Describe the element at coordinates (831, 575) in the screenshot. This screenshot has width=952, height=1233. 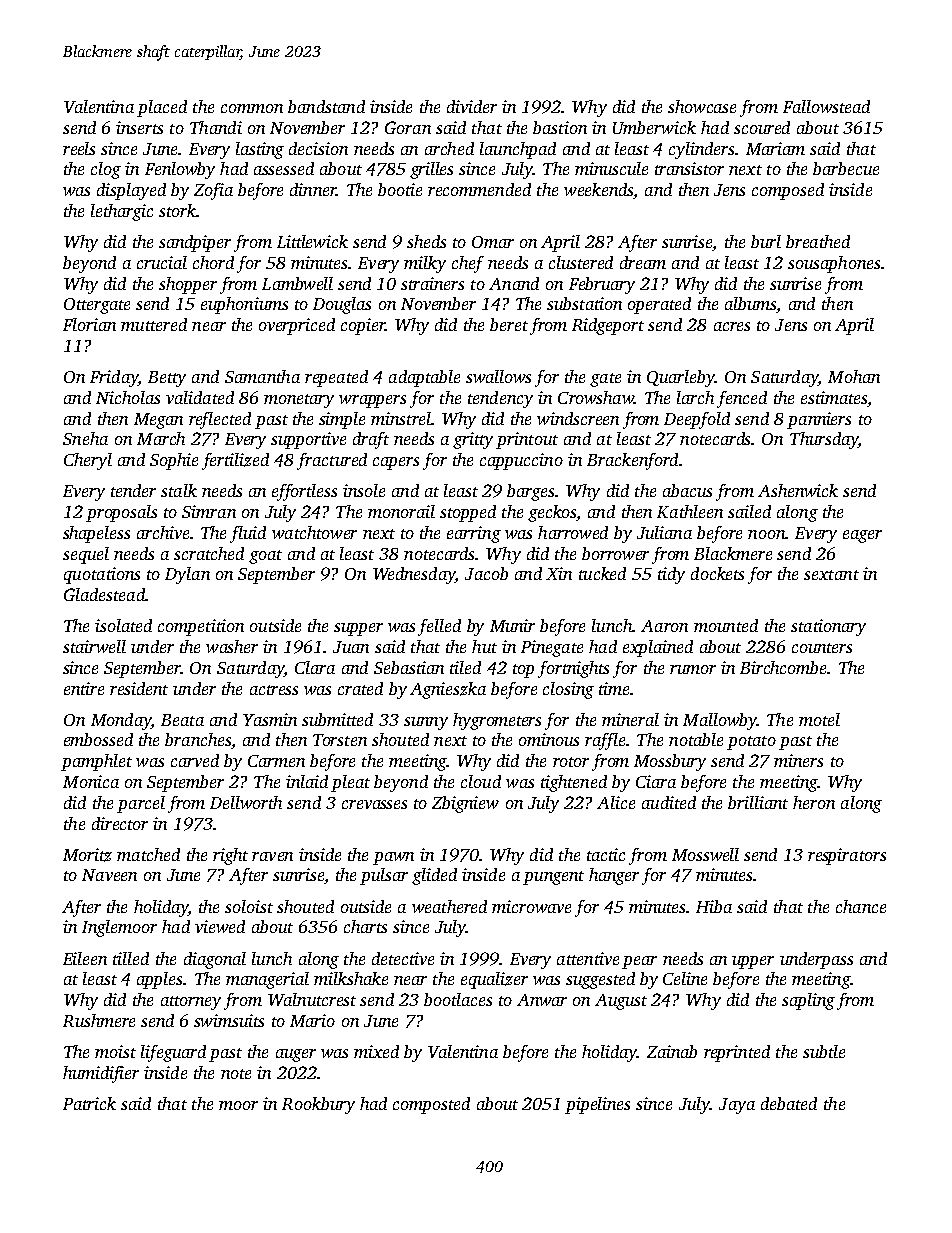
I see `sextant` at that location.
